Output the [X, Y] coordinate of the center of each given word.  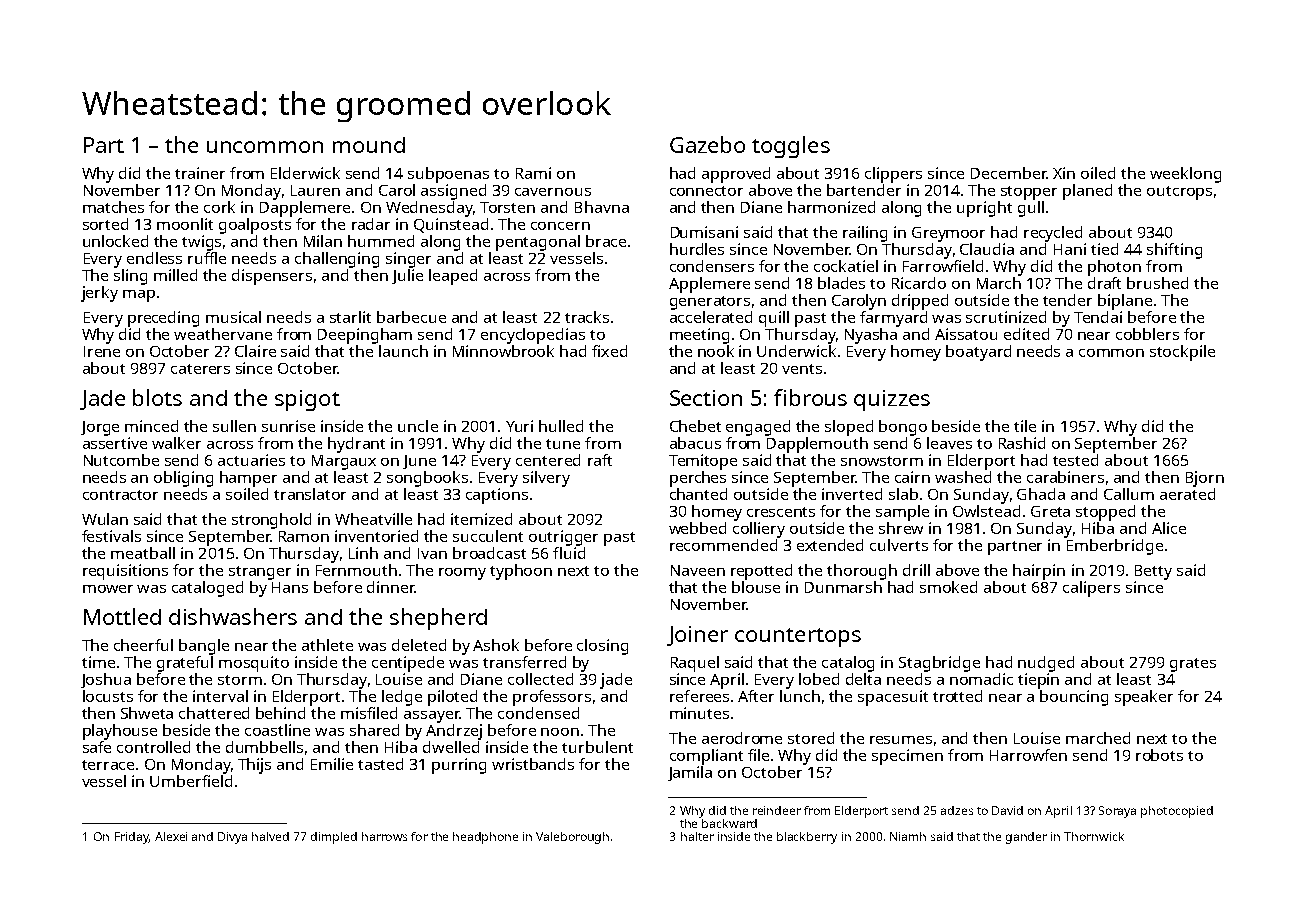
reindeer [777, 810]
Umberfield [191, 781]
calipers [1091, 589]
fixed [609, 351]
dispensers [272, 277]
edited [1026, 334]
